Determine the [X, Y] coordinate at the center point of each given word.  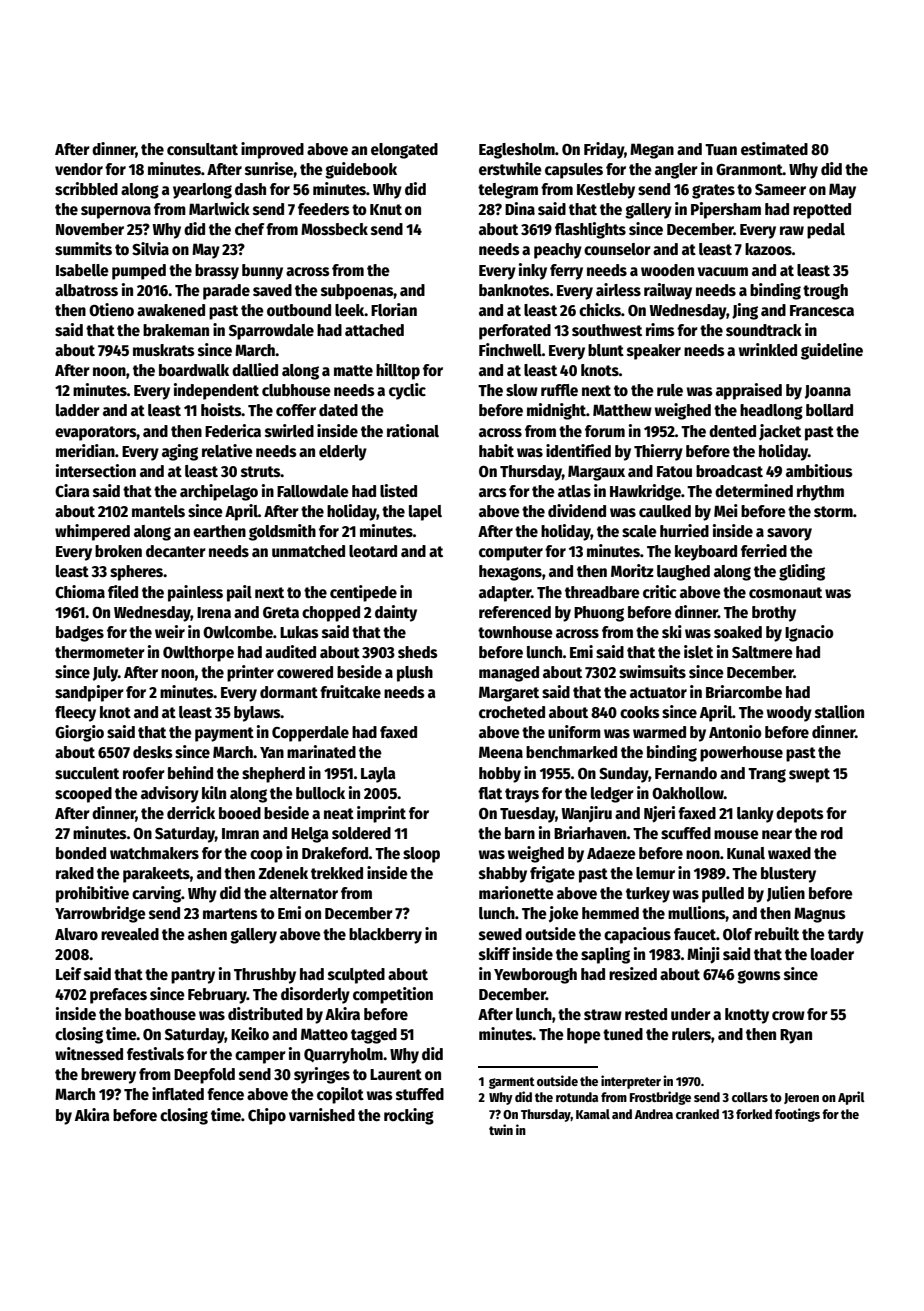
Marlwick [219, 209]
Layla [378, 775]
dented [732, 431]
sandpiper [89, 693]
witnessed [89, 1054]
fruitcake [350, 691]
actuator [658, 692]
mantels [158, 511]
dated [338, 410]
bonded [81, 853]
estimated [774, 148]
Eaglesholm [517, 151]
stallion [839, 711]
